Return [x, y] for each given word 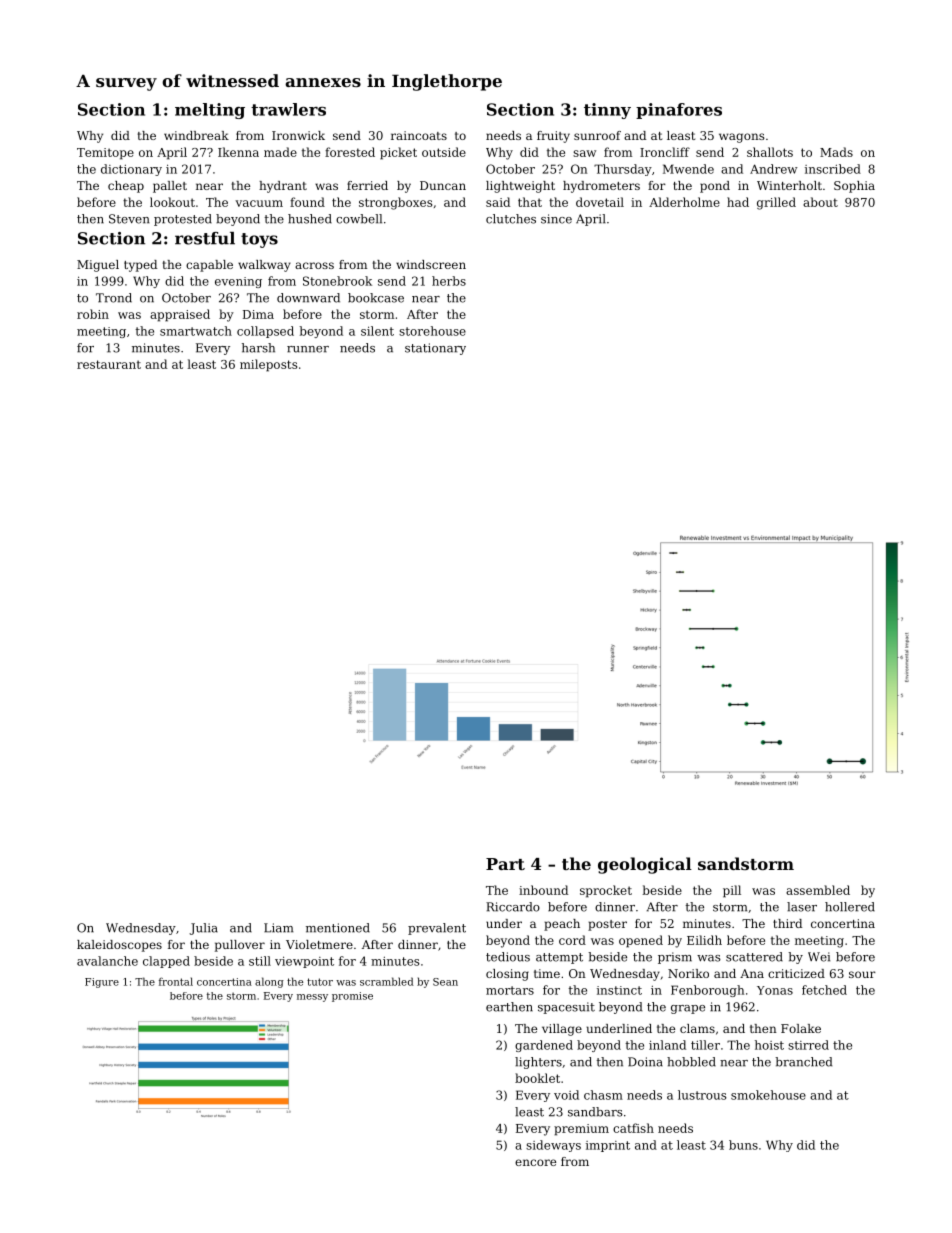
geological [645, 865]
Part [505, 864]
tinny [607, 111]
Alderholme [684, 202]
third [787, 923]
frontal [176, 981]
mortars [510, 990]
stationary [435, 349]
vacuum [259, 203]
